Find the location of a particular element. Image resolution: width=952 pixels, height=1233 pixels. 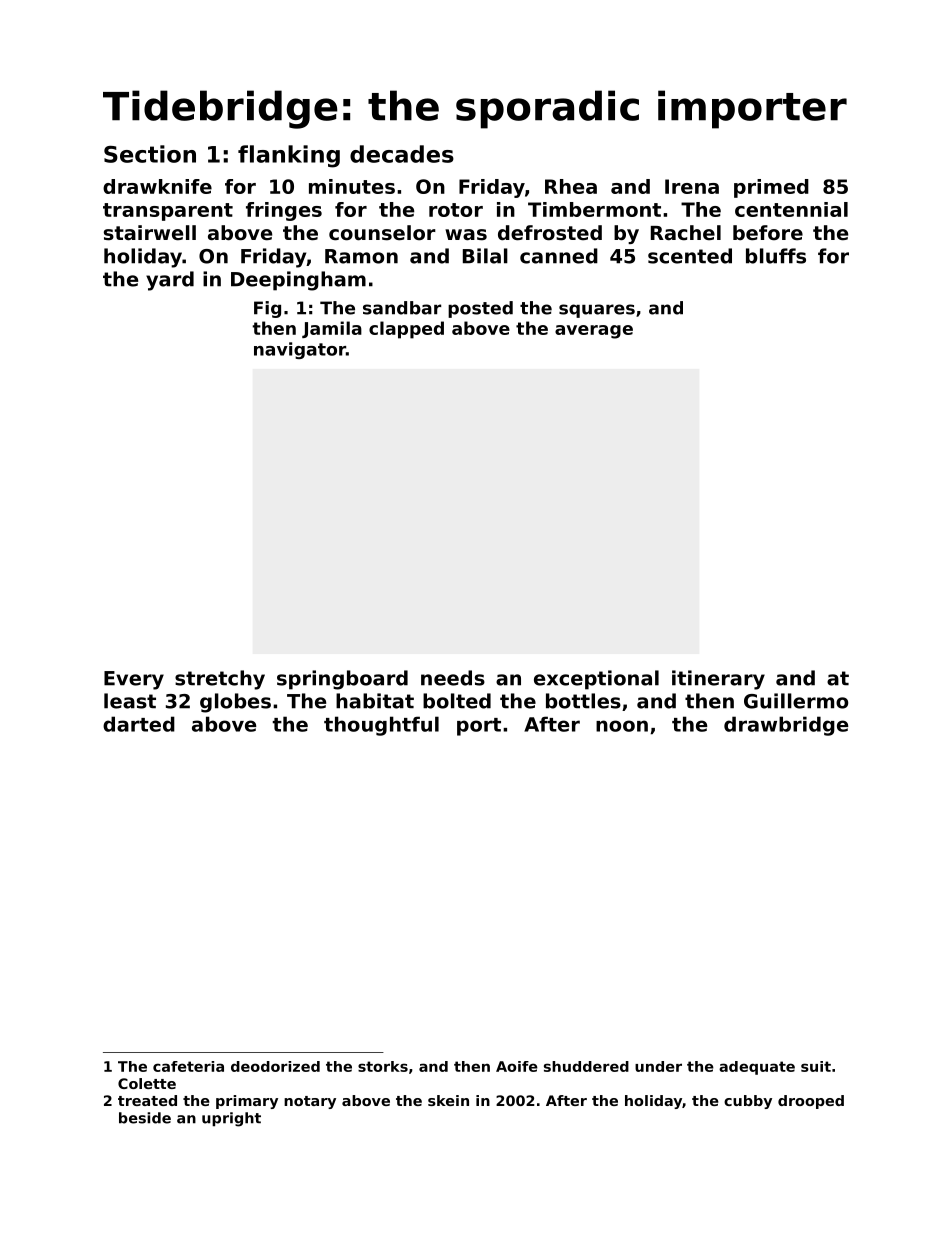

primed is located at coordinates (771, 188).
